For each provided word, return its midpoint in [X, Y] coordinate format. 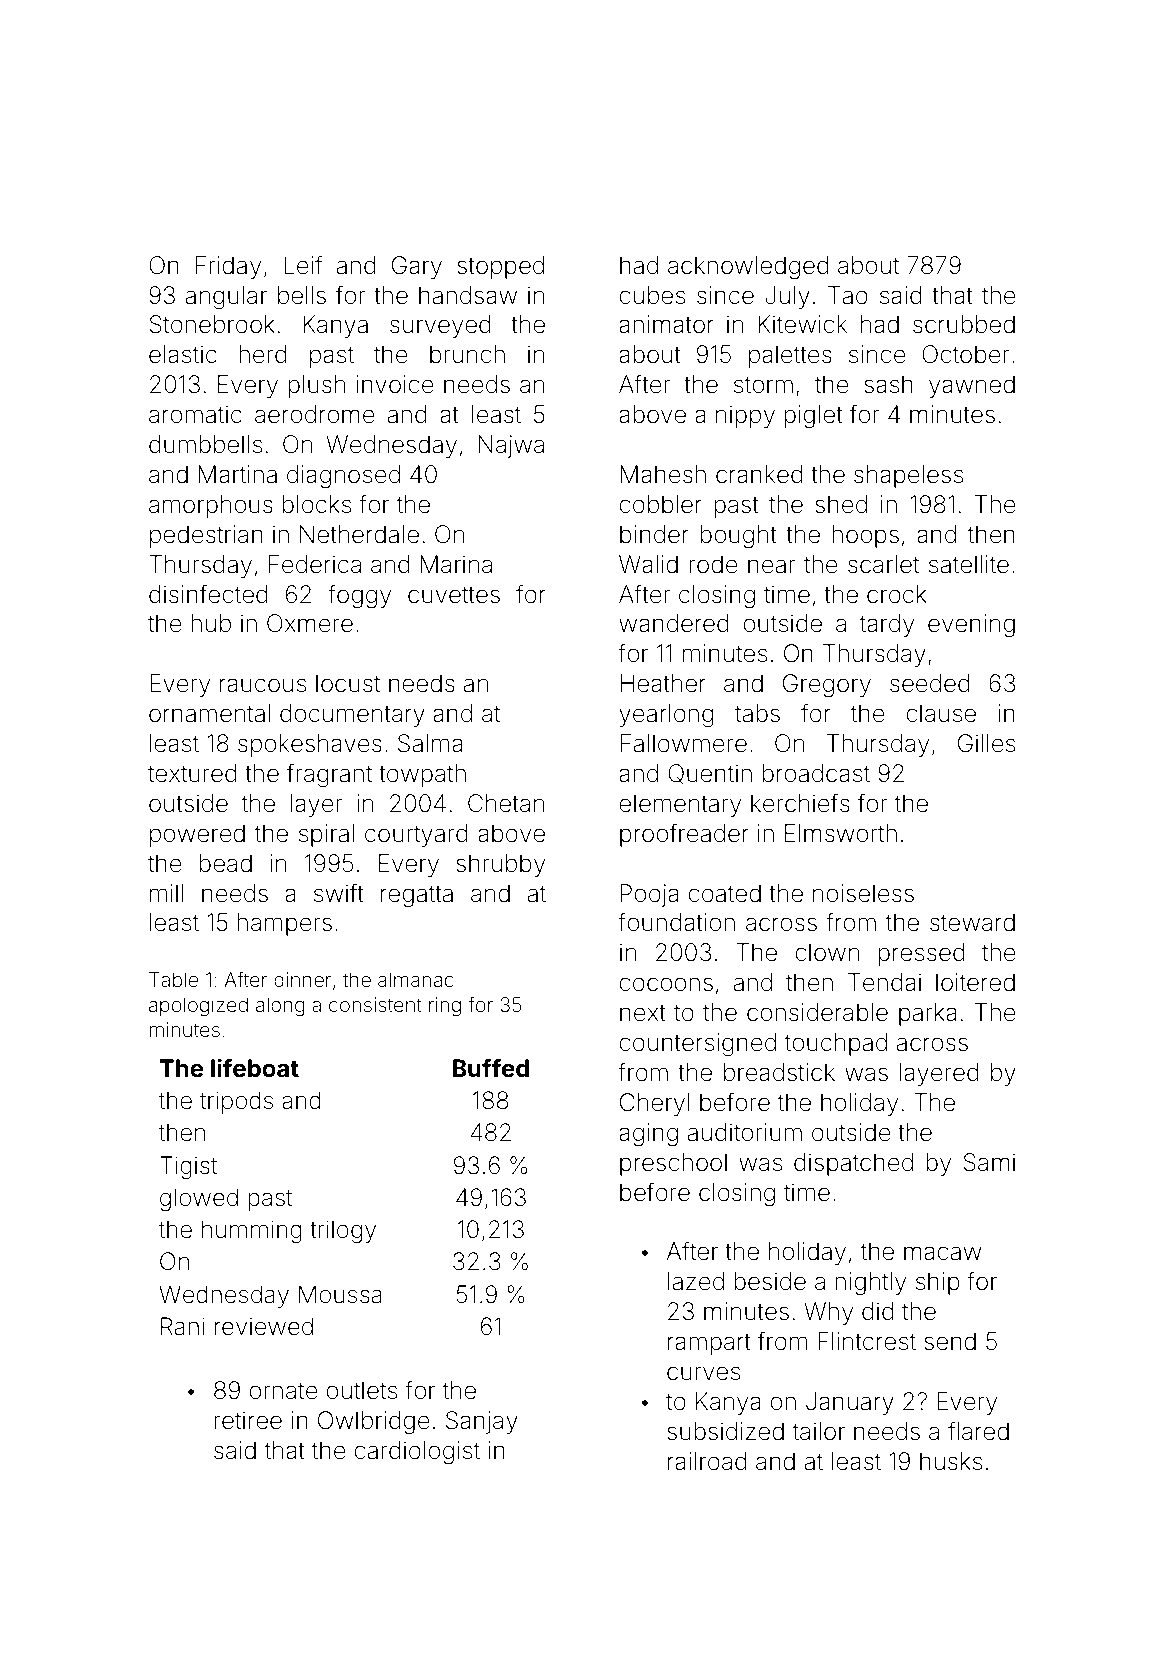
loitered [975, 982]
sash [888, 384]
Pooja [650, 895]
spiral [326, 835]
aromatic [195, 414]
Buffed [491, 1068]
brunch [467, 354]
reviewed [264, 1326]
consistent [375, 1004]
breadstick [779, 1072]
